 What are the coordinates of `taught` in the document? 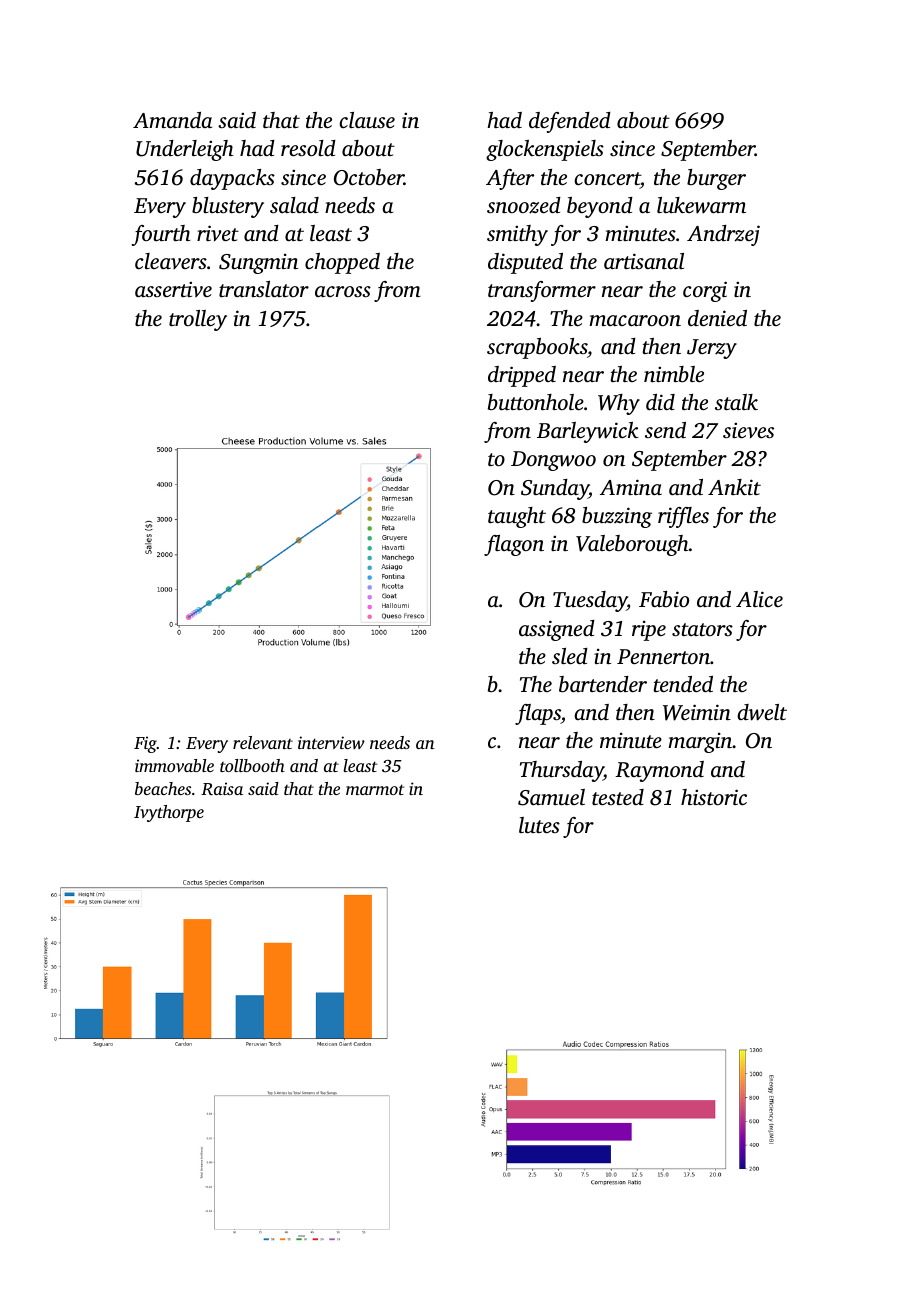 It's located at (517, 517).
